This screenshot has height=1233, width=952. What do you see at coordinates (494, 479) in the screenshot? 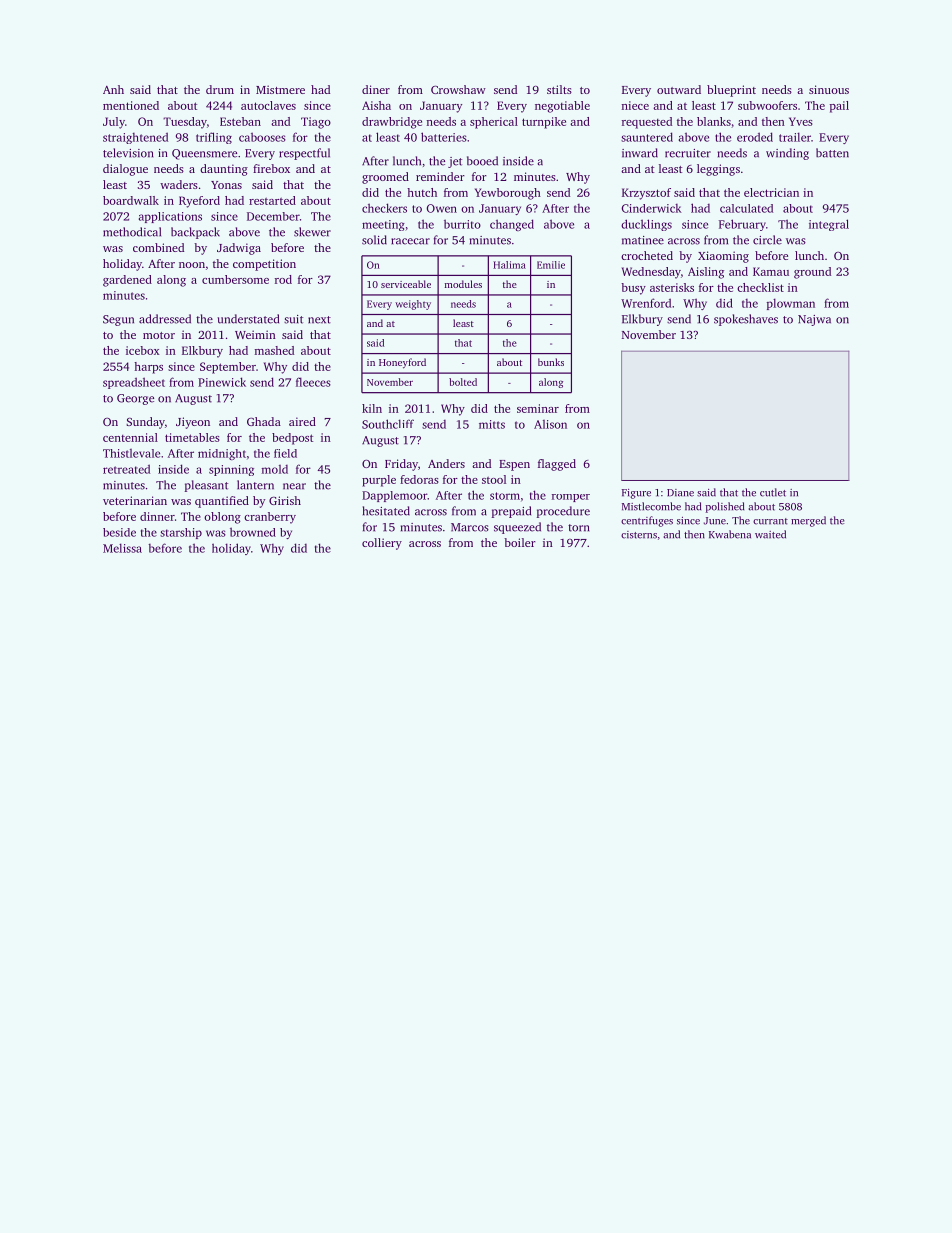
I see `stool` at bounding box center [494, 479].
